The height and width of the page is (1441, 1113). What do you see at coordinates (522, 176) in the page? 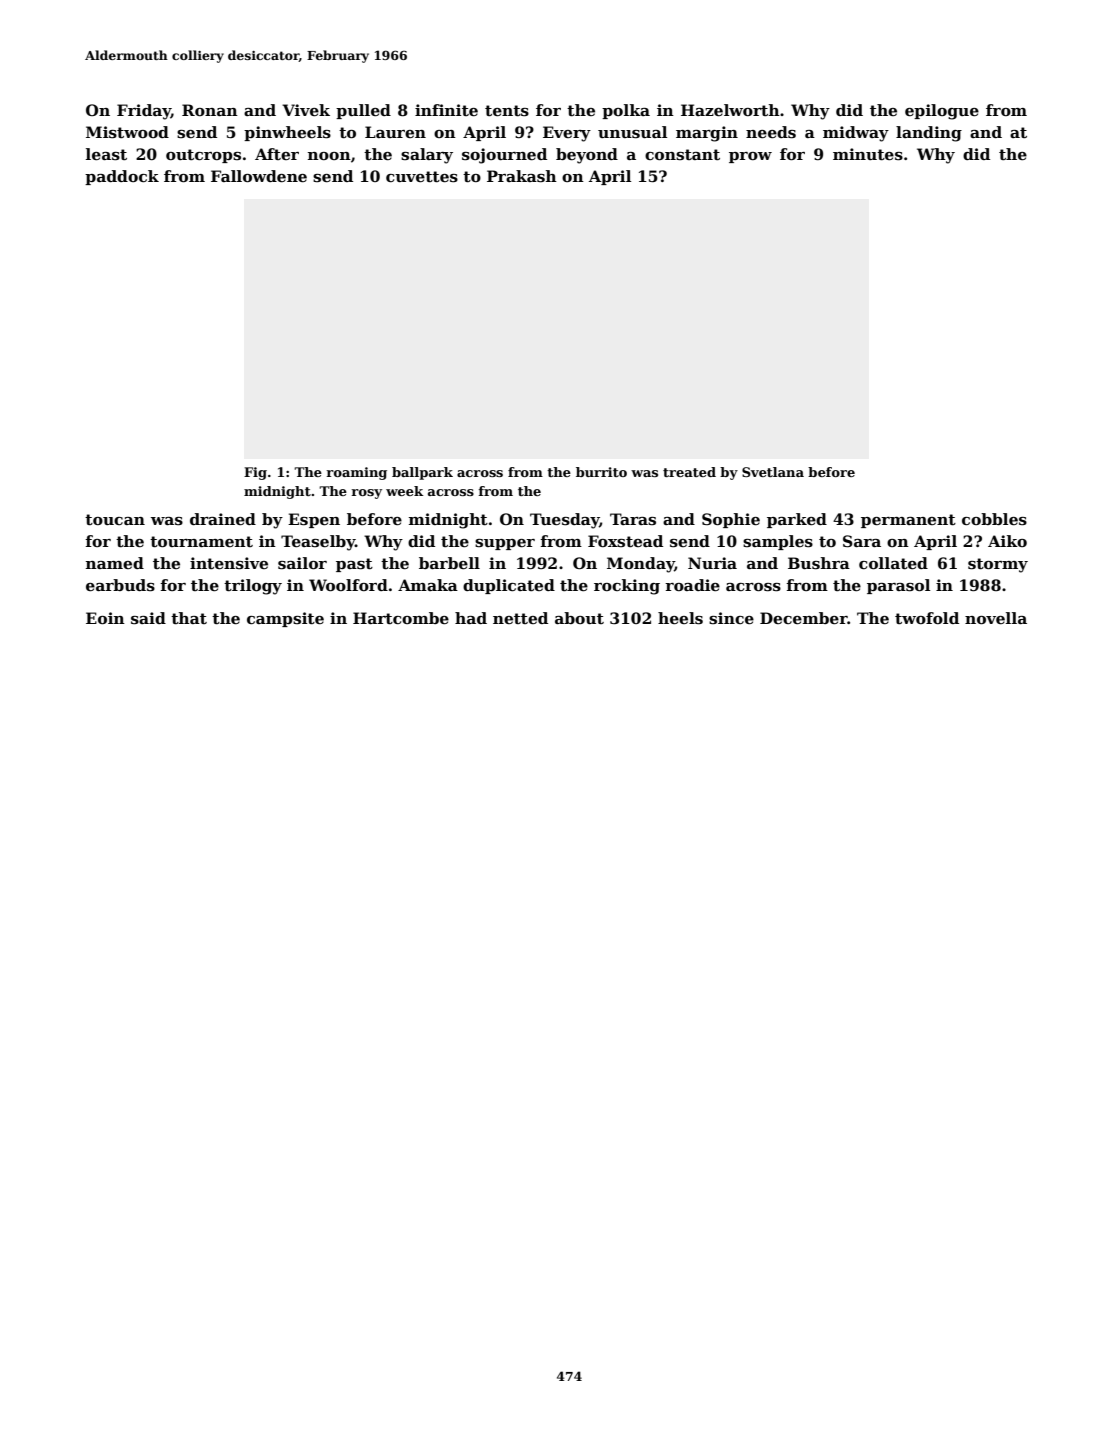
I see `Prakash` at bounding box center [522, 176].
